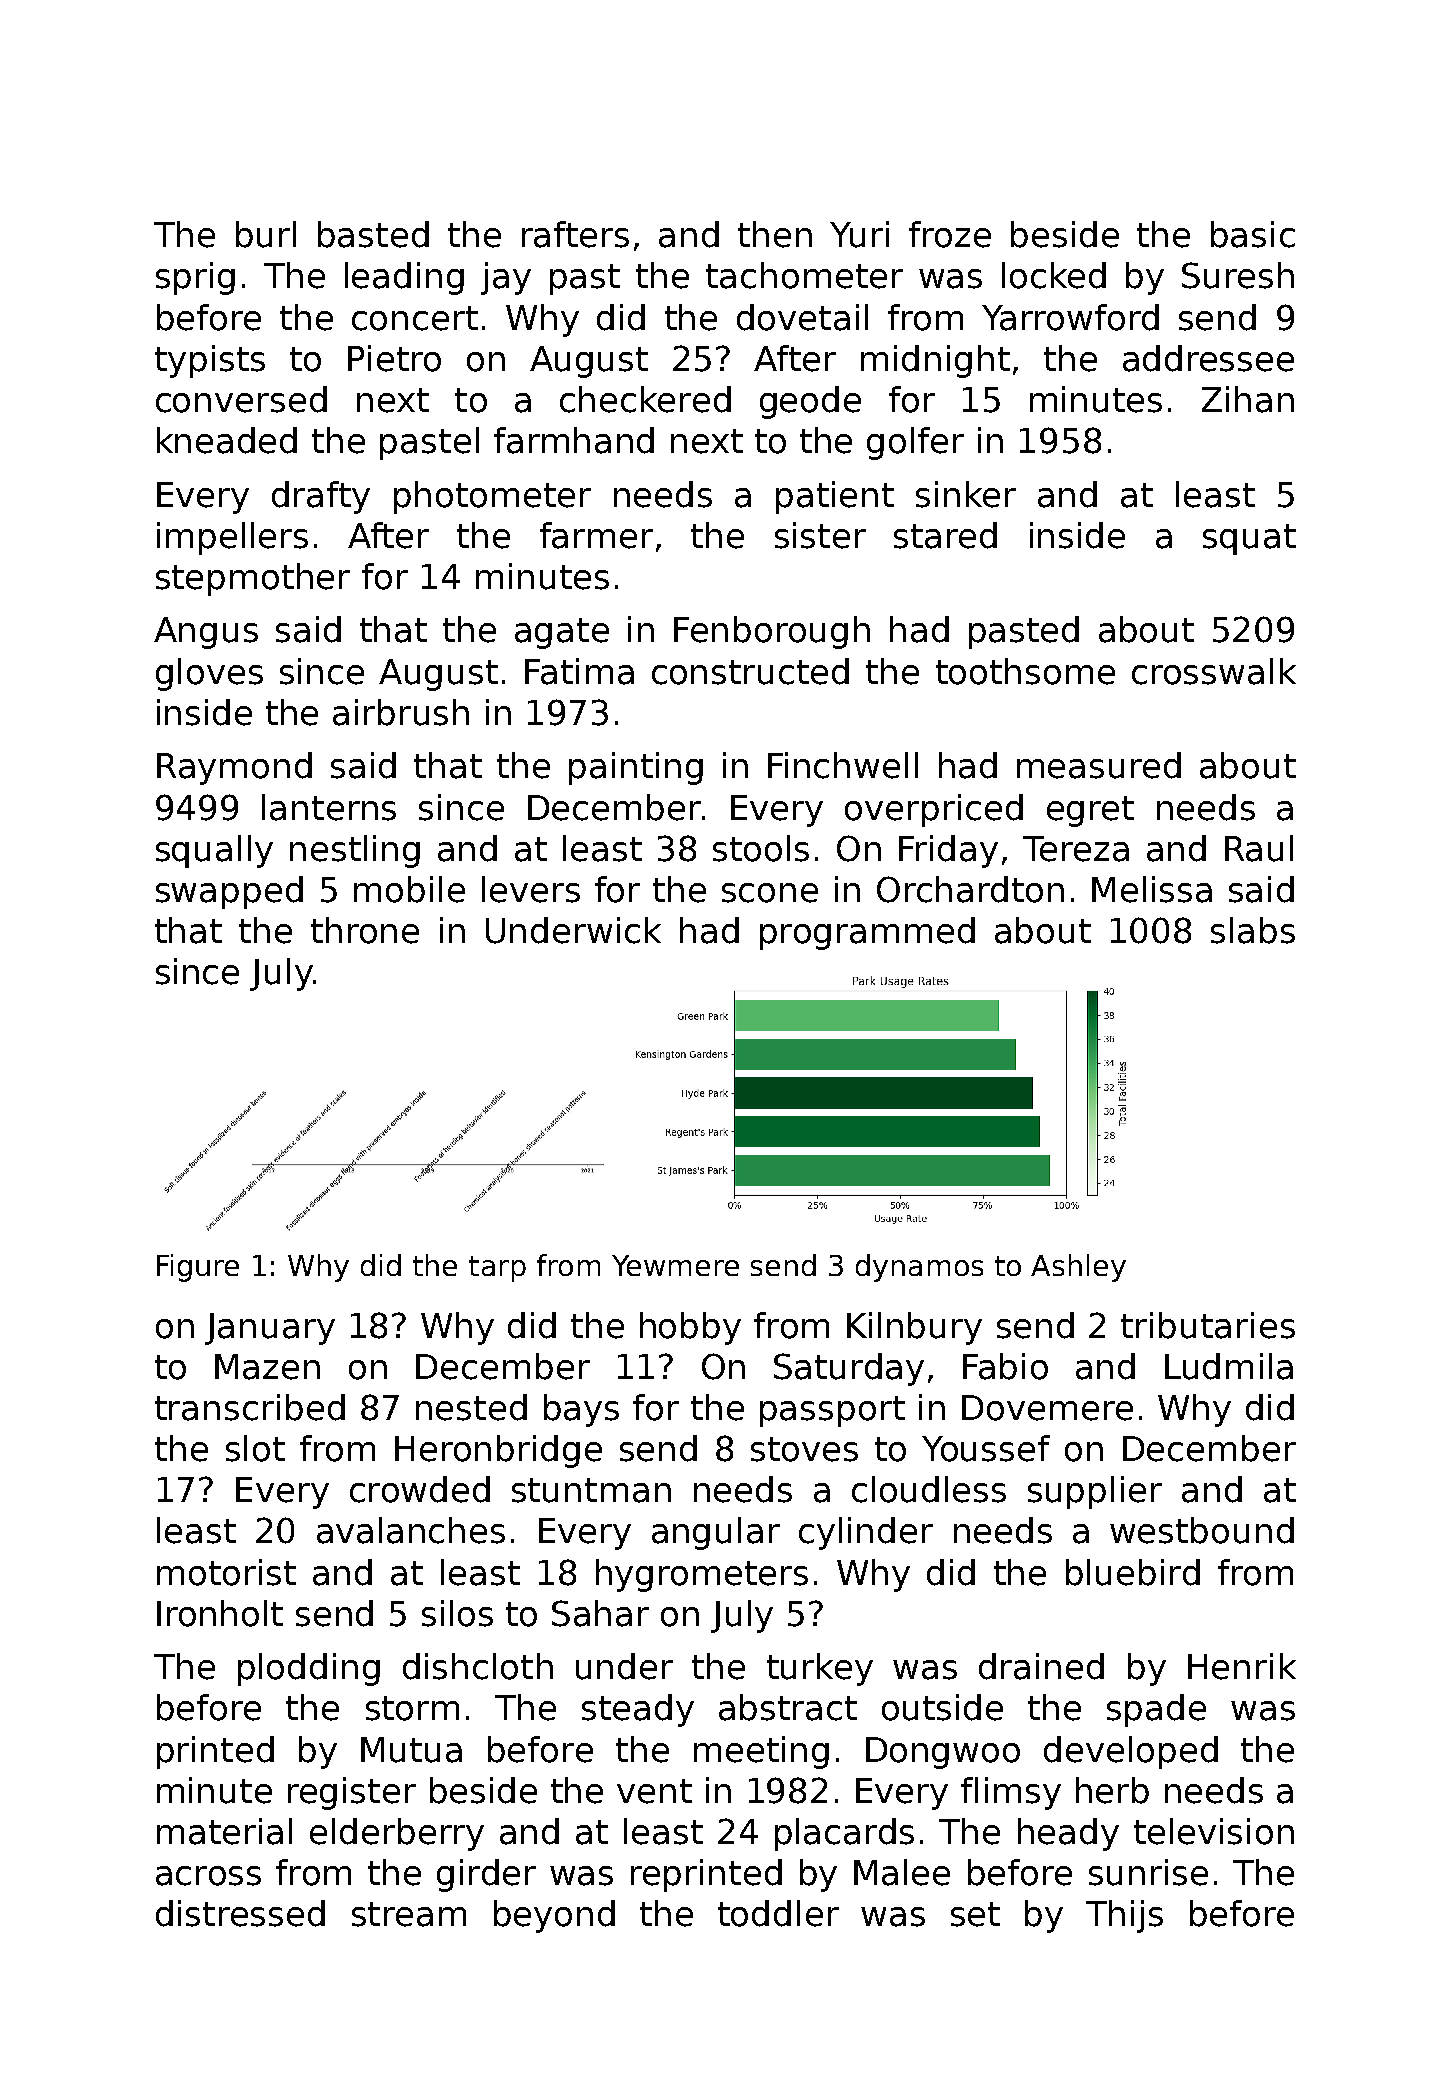 The width and height of the screenshot is (1450, 2100). I want to click on measured, so click(1099, 765).
